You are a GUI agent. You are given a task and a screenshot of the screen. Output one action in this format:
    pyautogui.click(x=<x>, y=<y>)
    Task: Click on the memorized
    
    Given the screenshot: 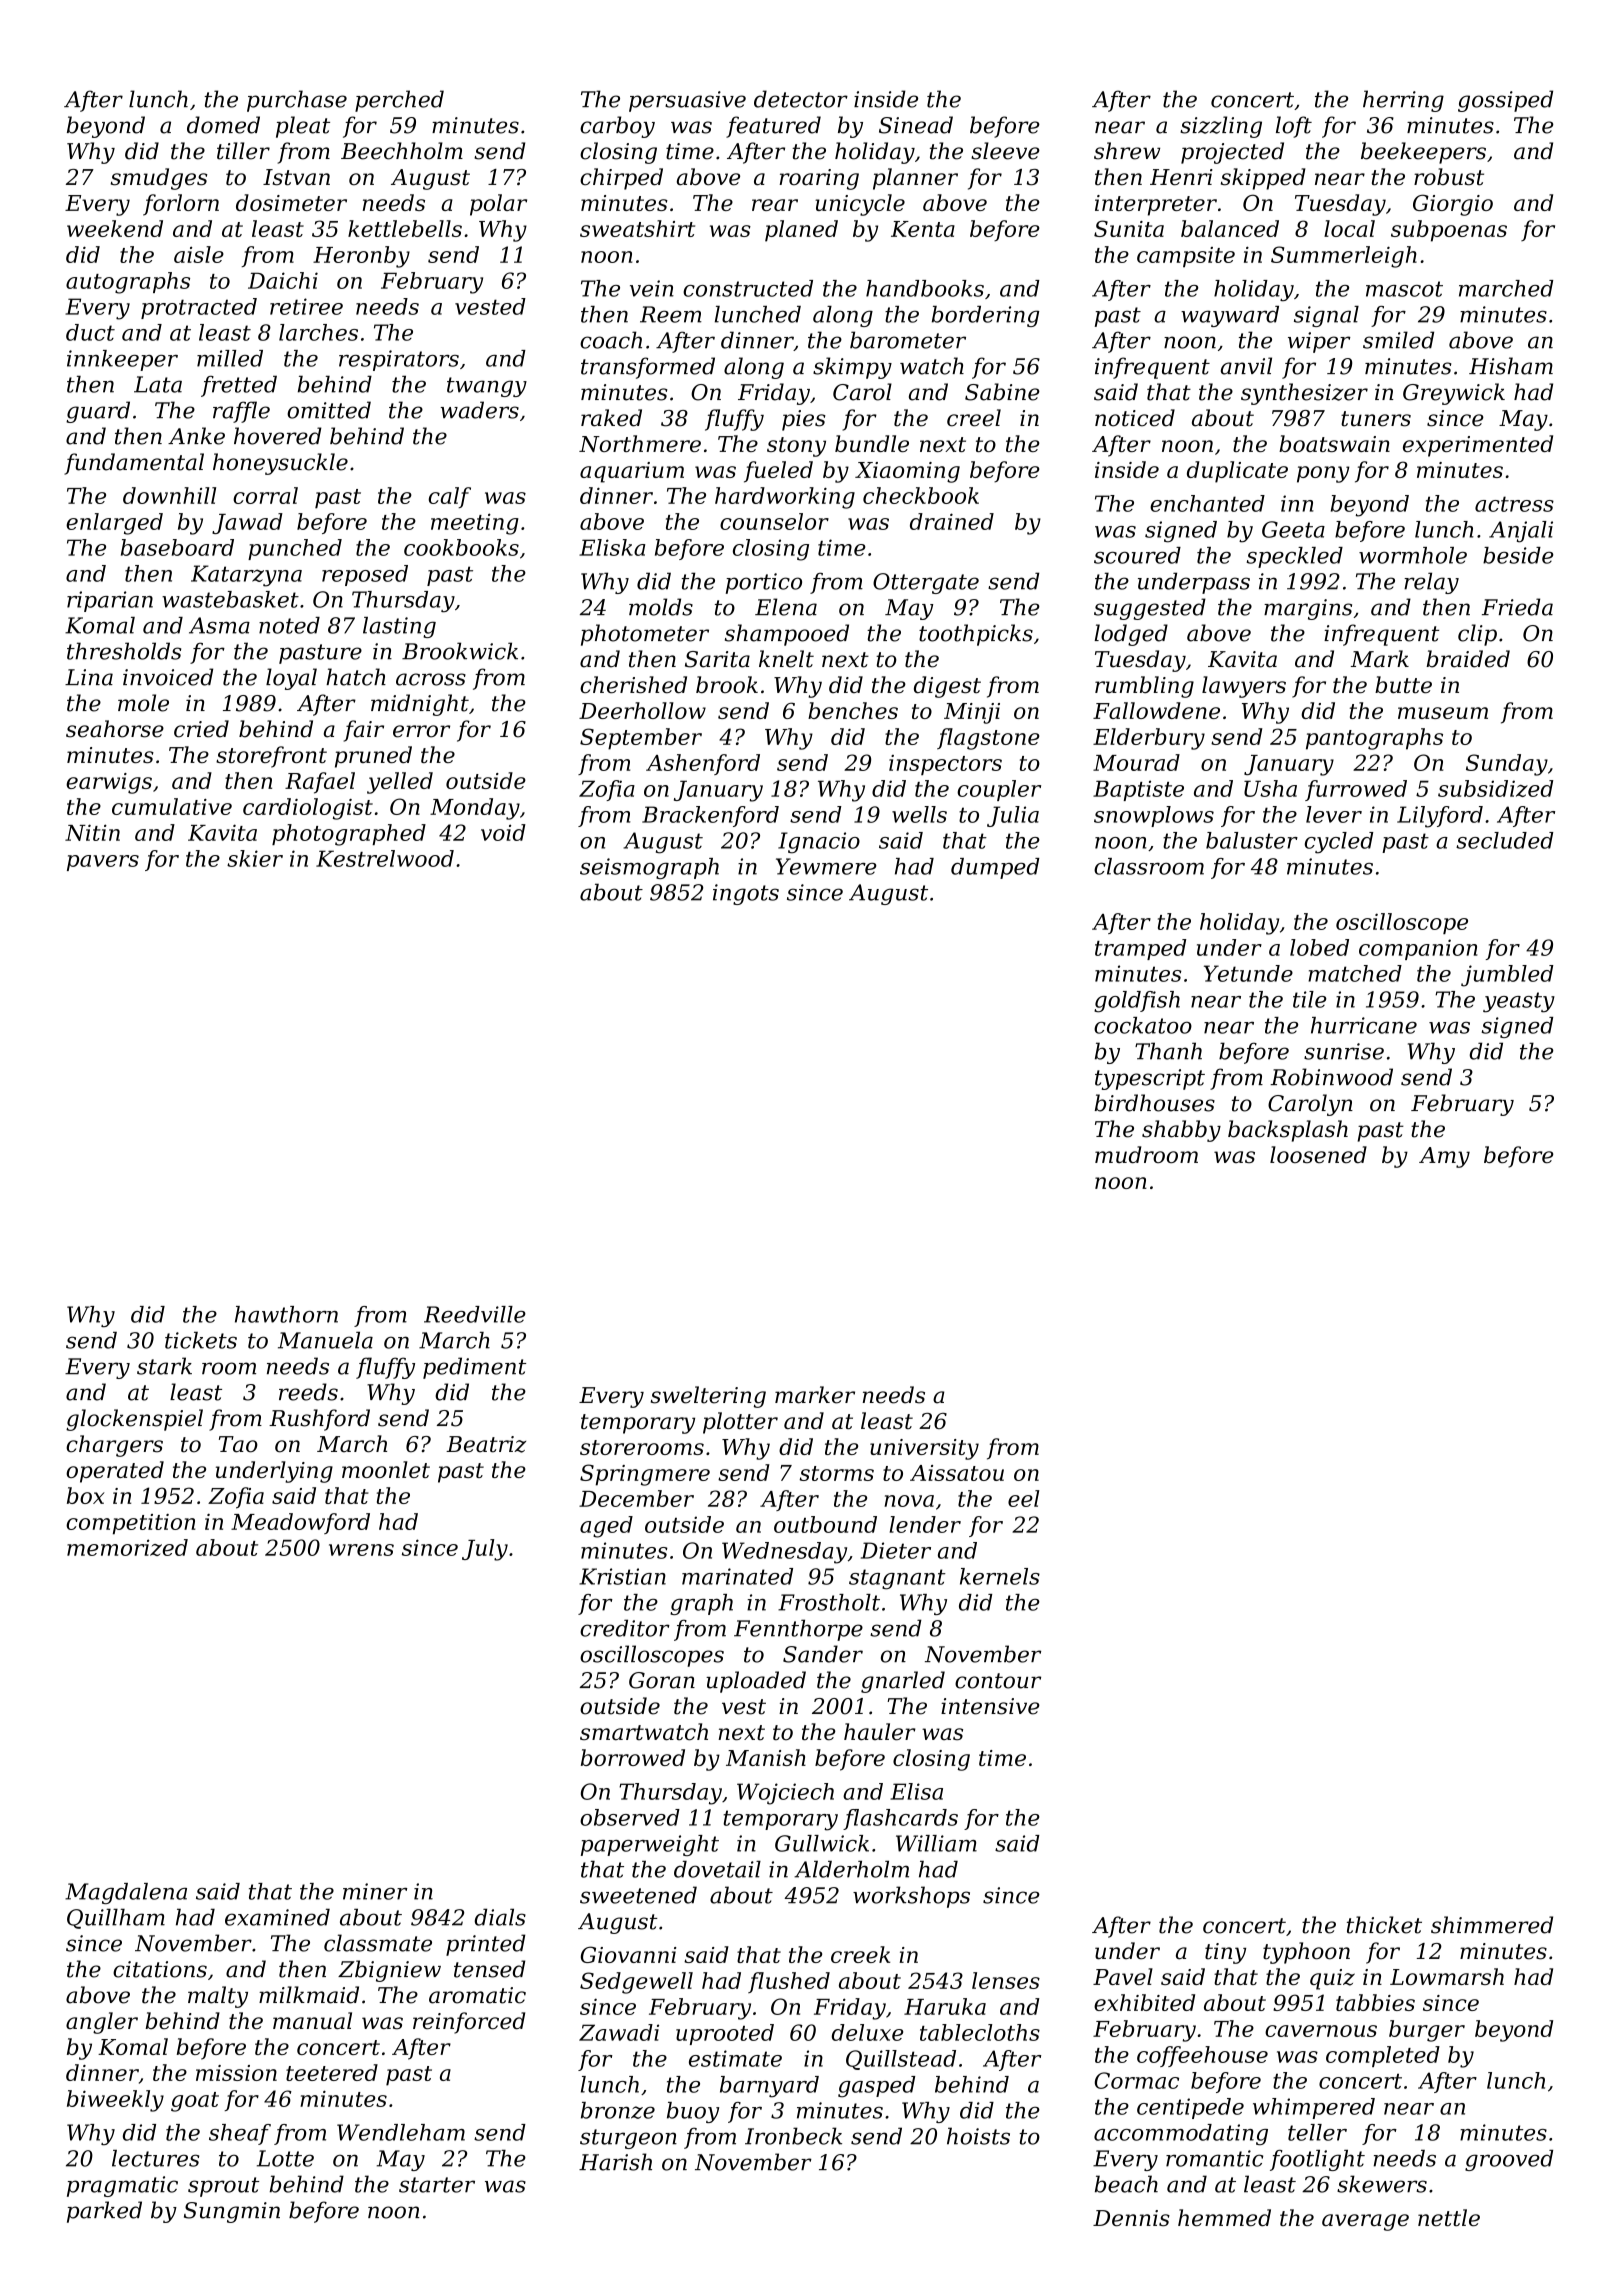 What is the action you would take?
    pyautogui.click(x=127, y=1547)
